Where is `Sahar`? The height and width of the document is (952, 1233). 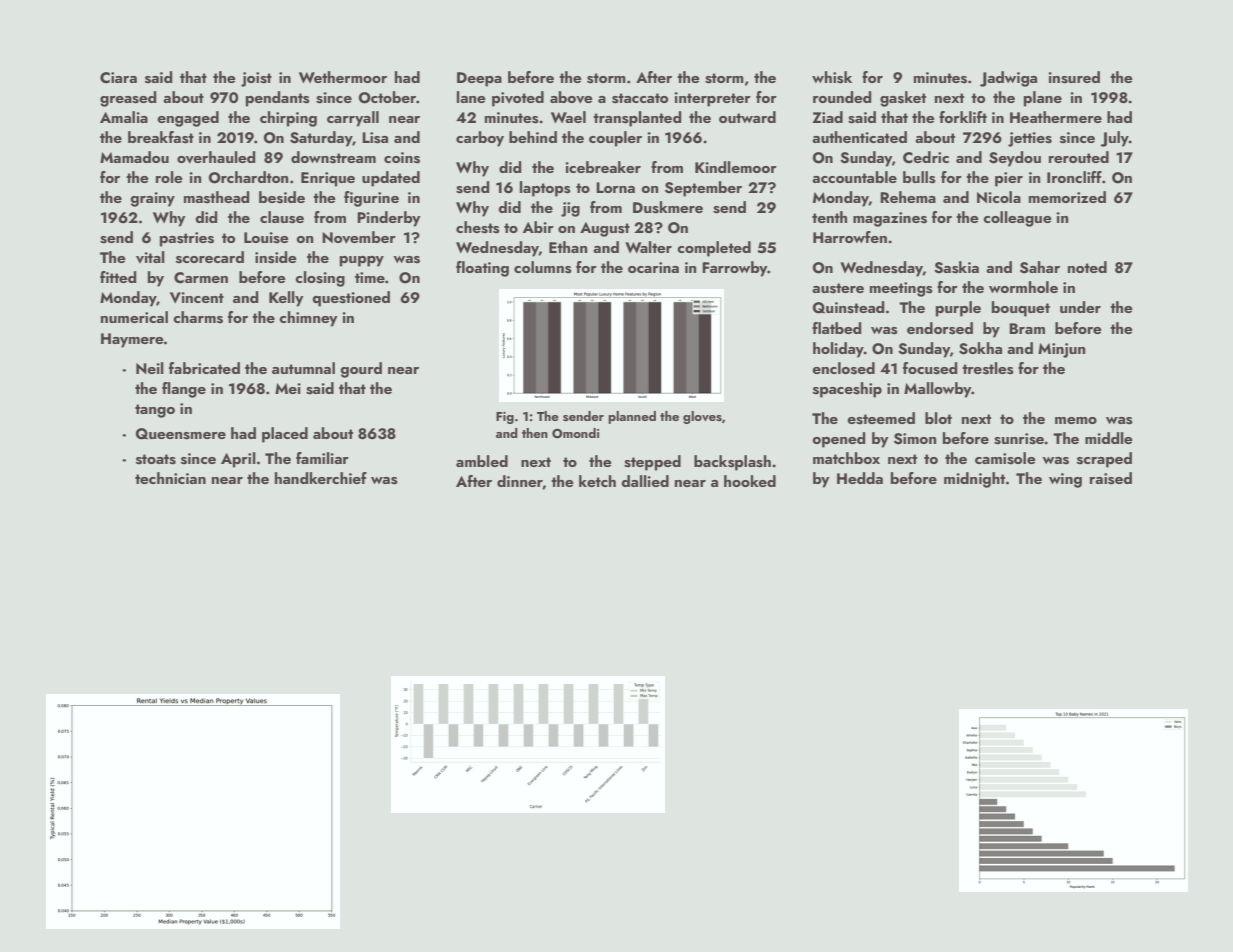
Sahar is located at coordinates (1040, 267).
